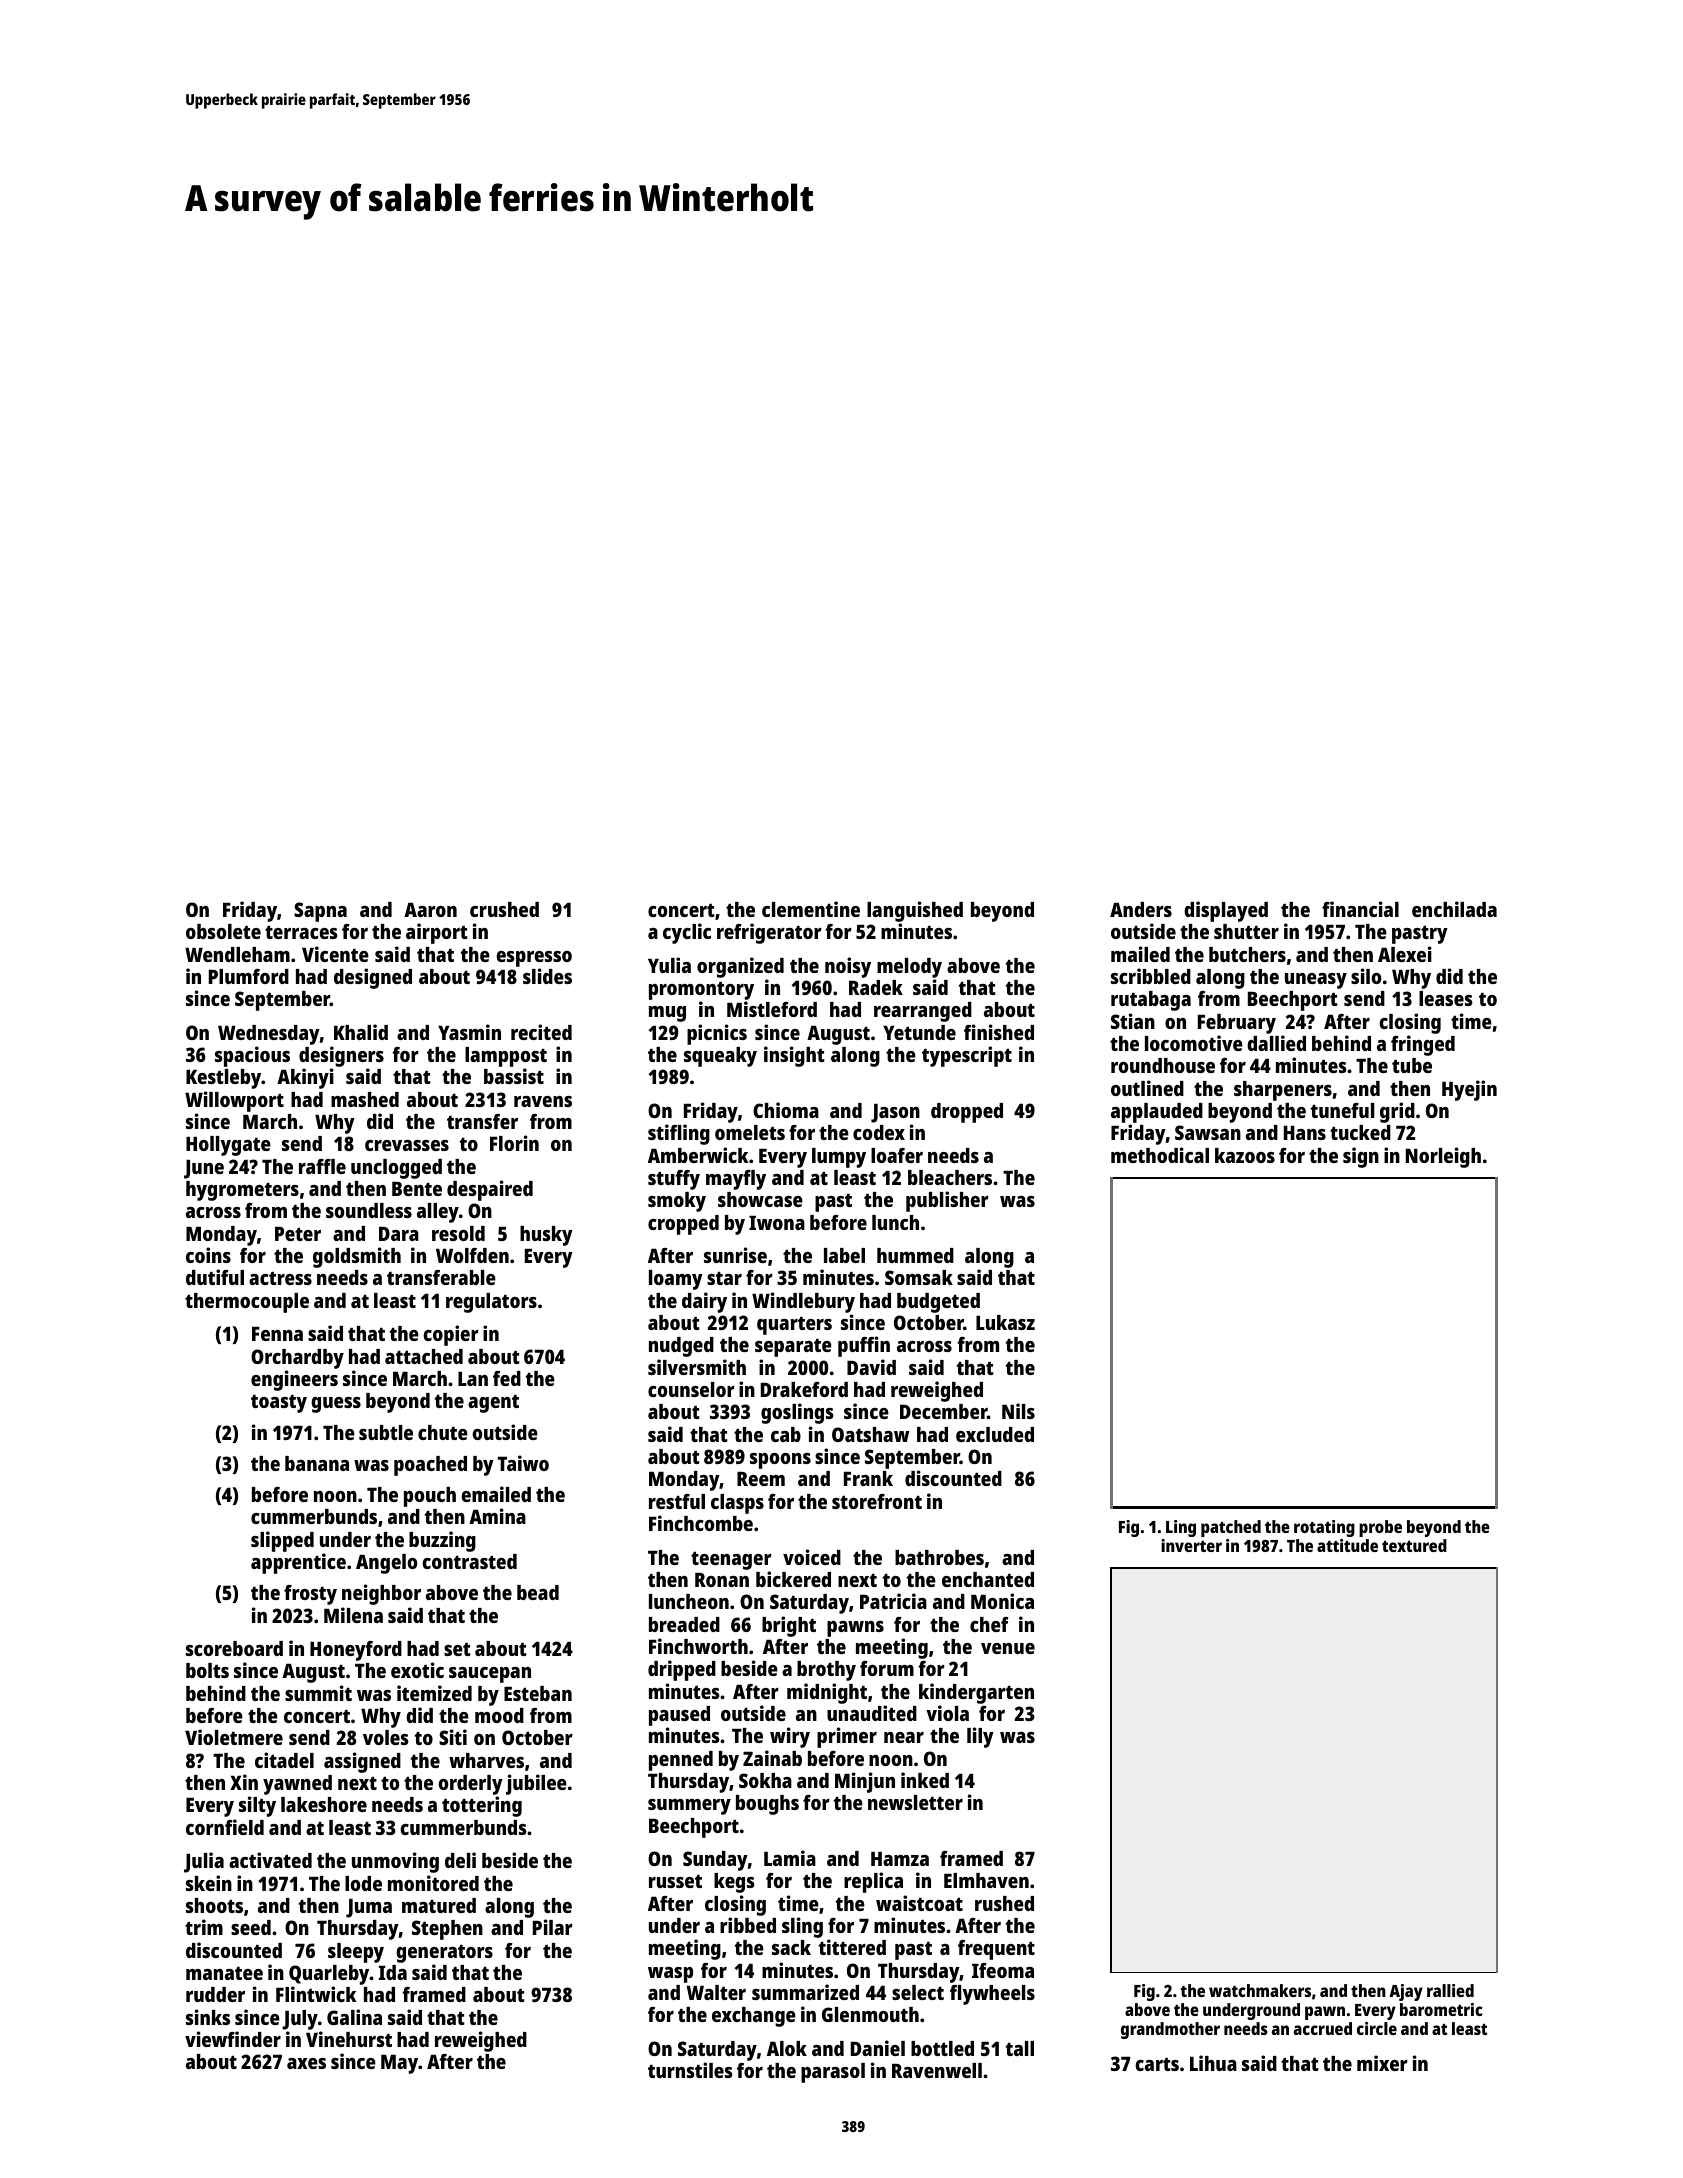 The height and width of the document is (2178, 1683). Describe the element at coordinates (1380, 1528) in the document. I see `probe` at that location.
